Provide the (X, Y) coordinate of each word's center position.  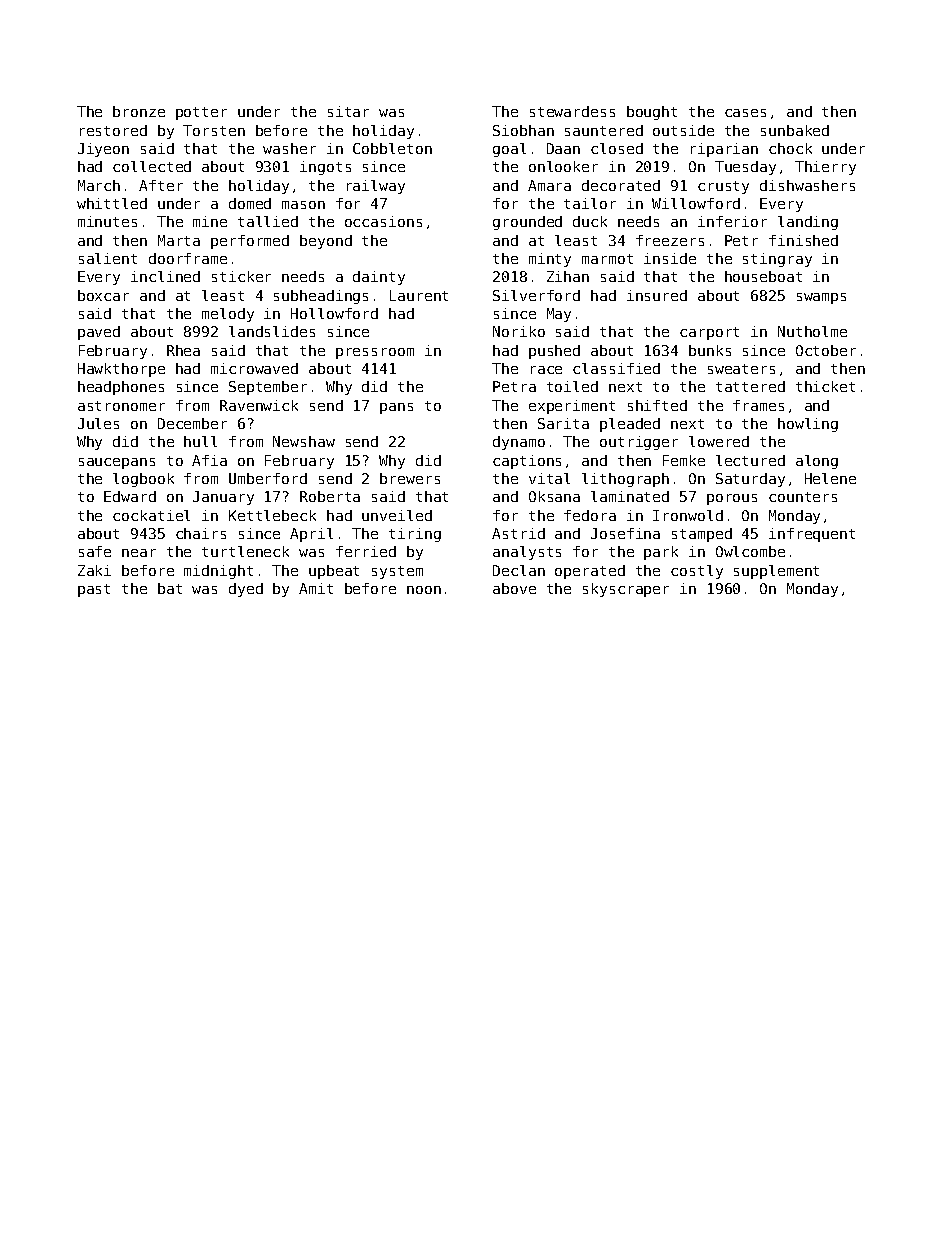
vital (549, 478)
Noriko (519, 331)
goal (509, 150)
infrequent (812, 535)
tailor (590, 203)
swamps (821, 298)
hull (200, 441)
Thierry (825, 168)
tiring (415, 535)
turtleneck (245, 551)
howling (808, 425)
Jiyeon (103, 150)
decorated (621, 185)
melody (228, 315)
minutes (107, 221)
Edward (130, 496)
